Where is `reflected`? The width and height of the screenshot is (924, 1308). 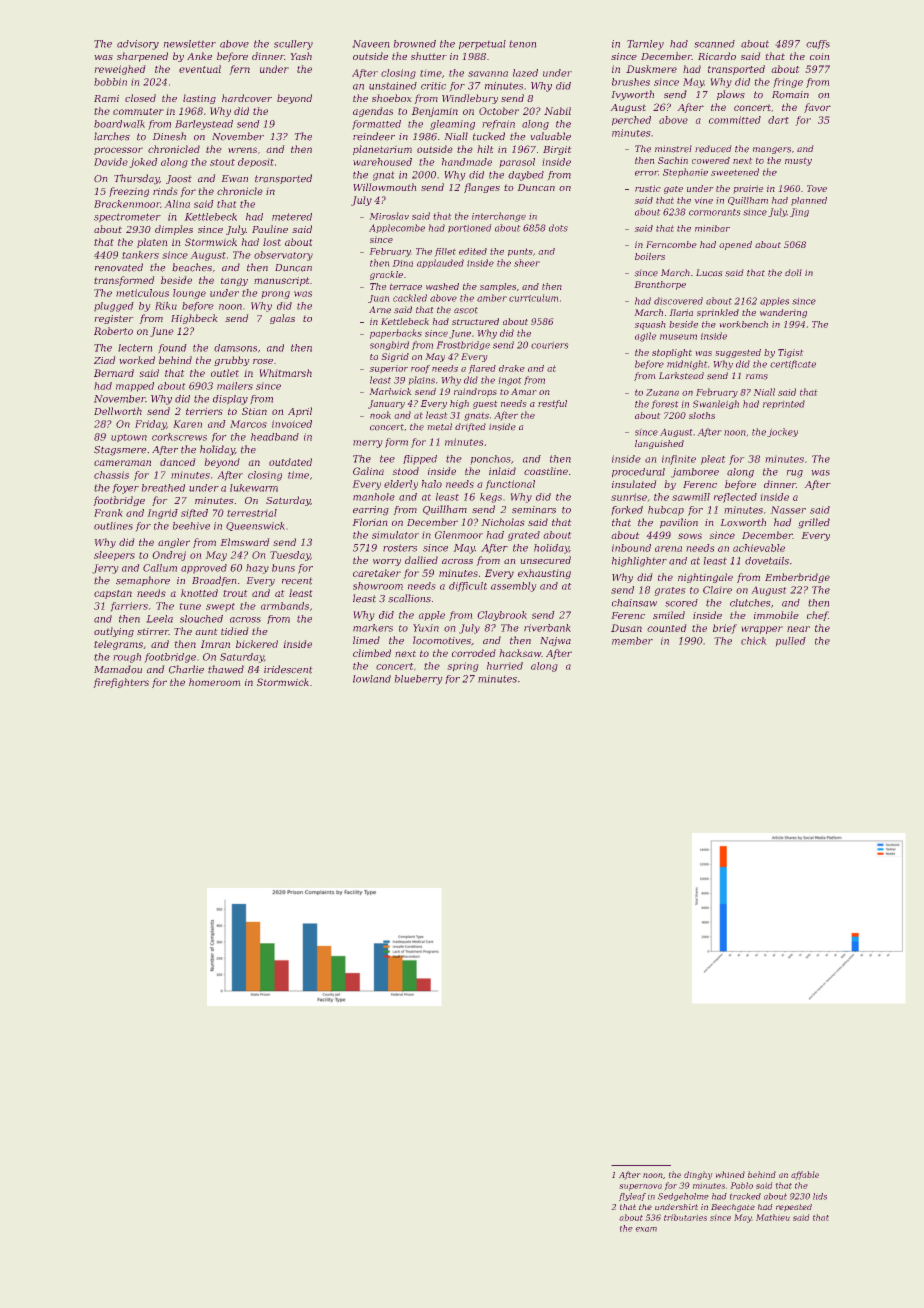
reflected is located at coordinates (735, 498).
